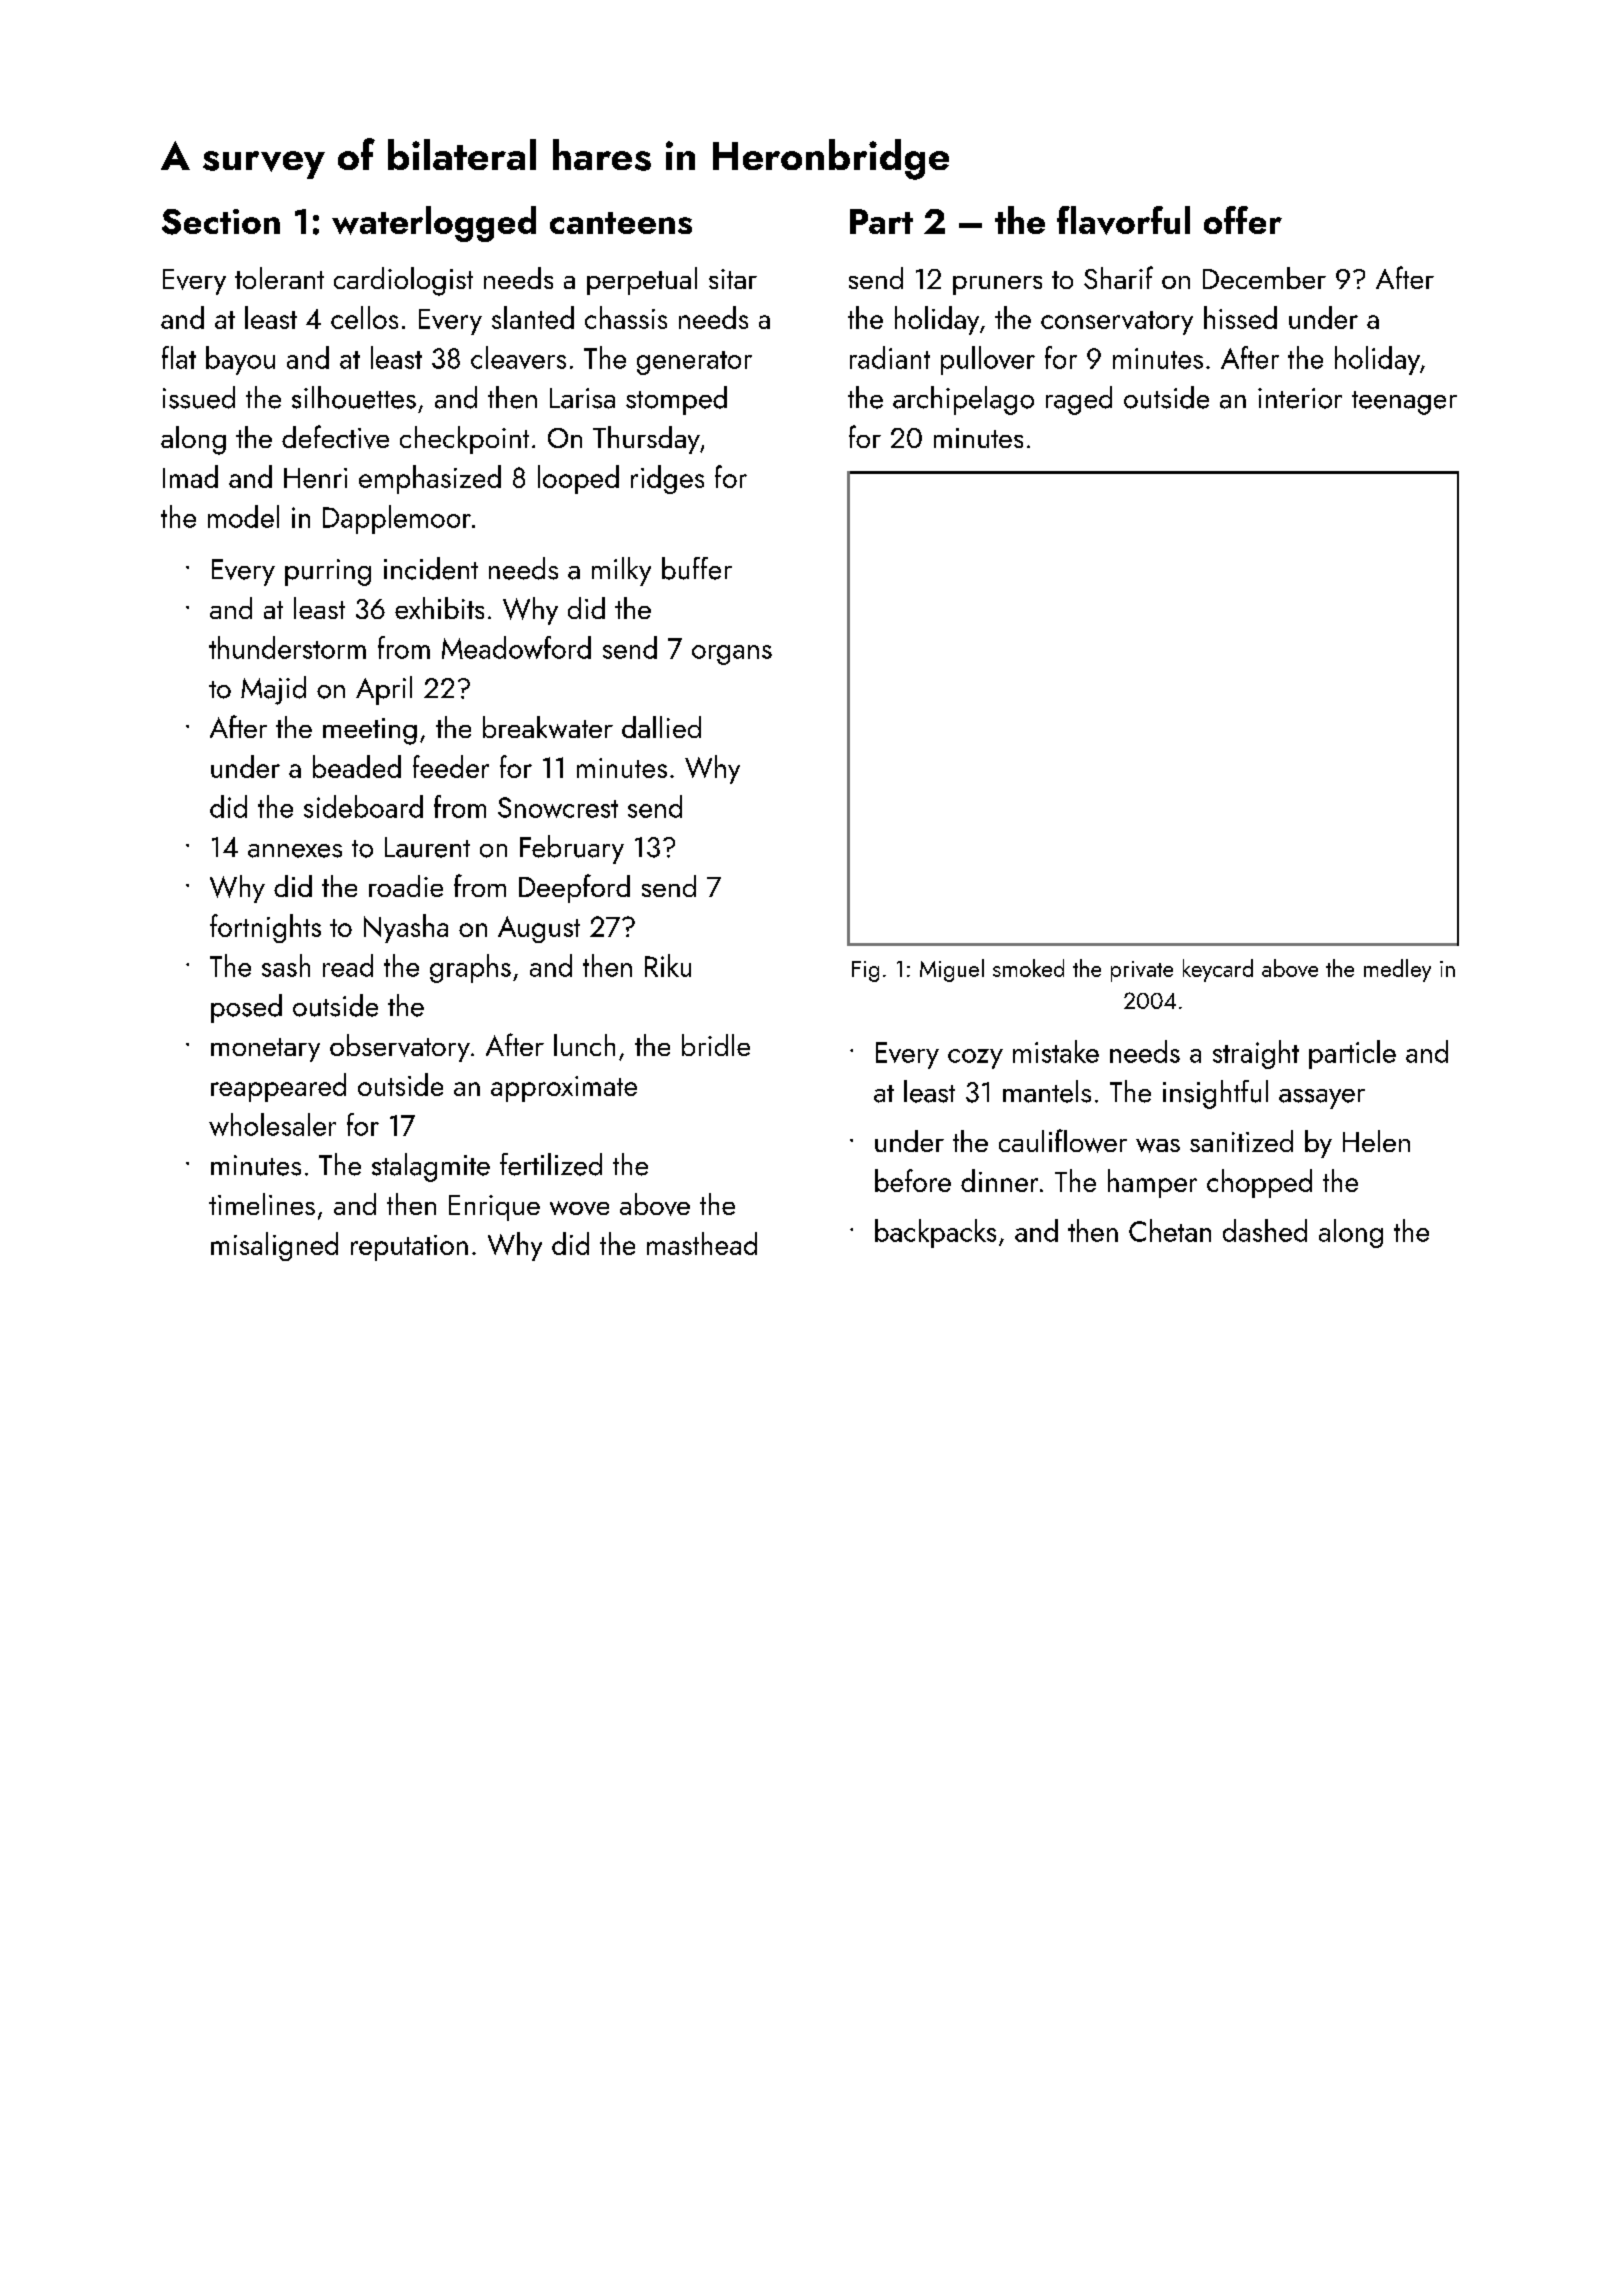  I want to click on purring, so click(328, 572).
